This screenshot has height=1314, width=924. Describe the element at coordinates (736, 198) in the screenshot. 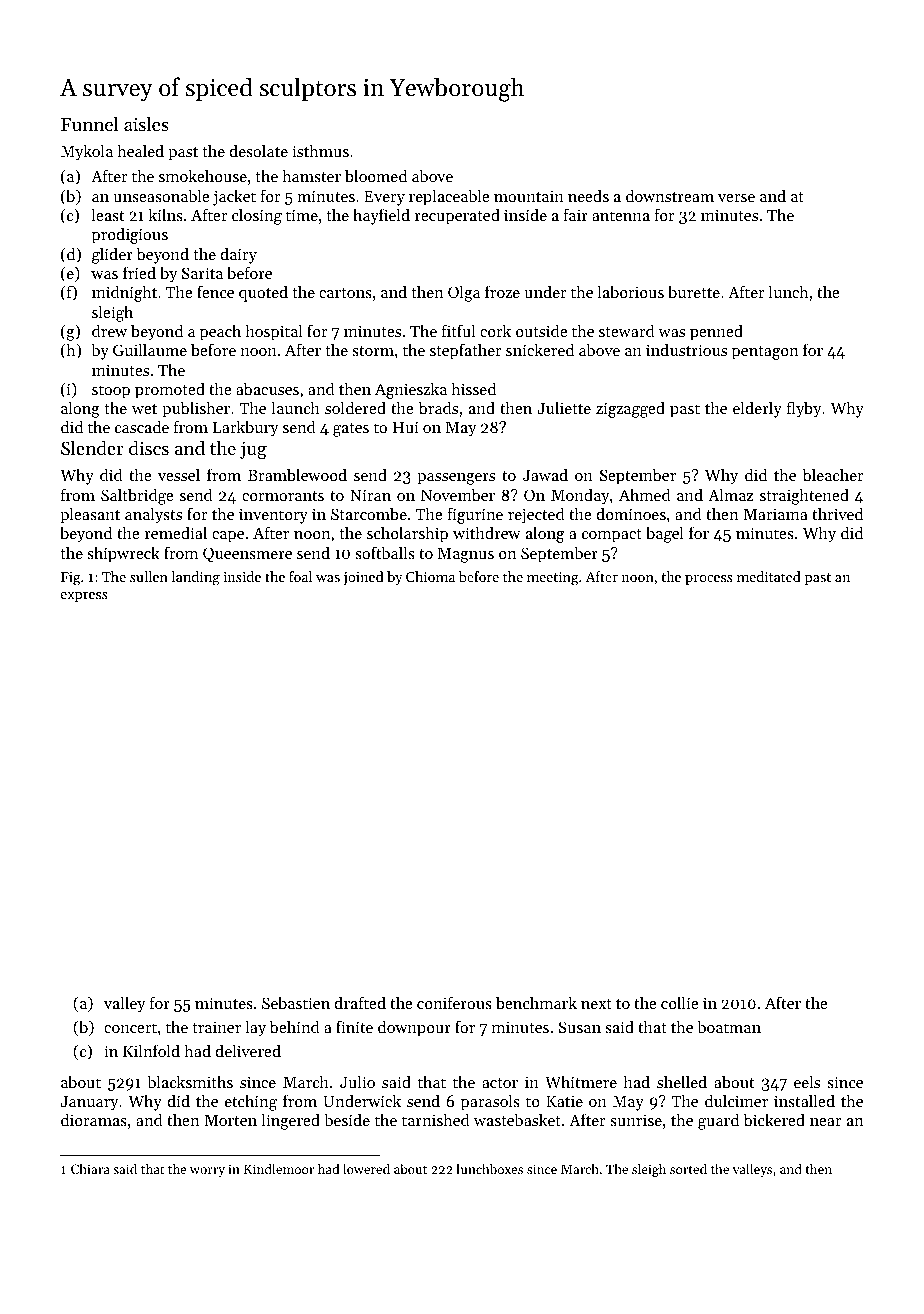

I see `verse` at that location.
